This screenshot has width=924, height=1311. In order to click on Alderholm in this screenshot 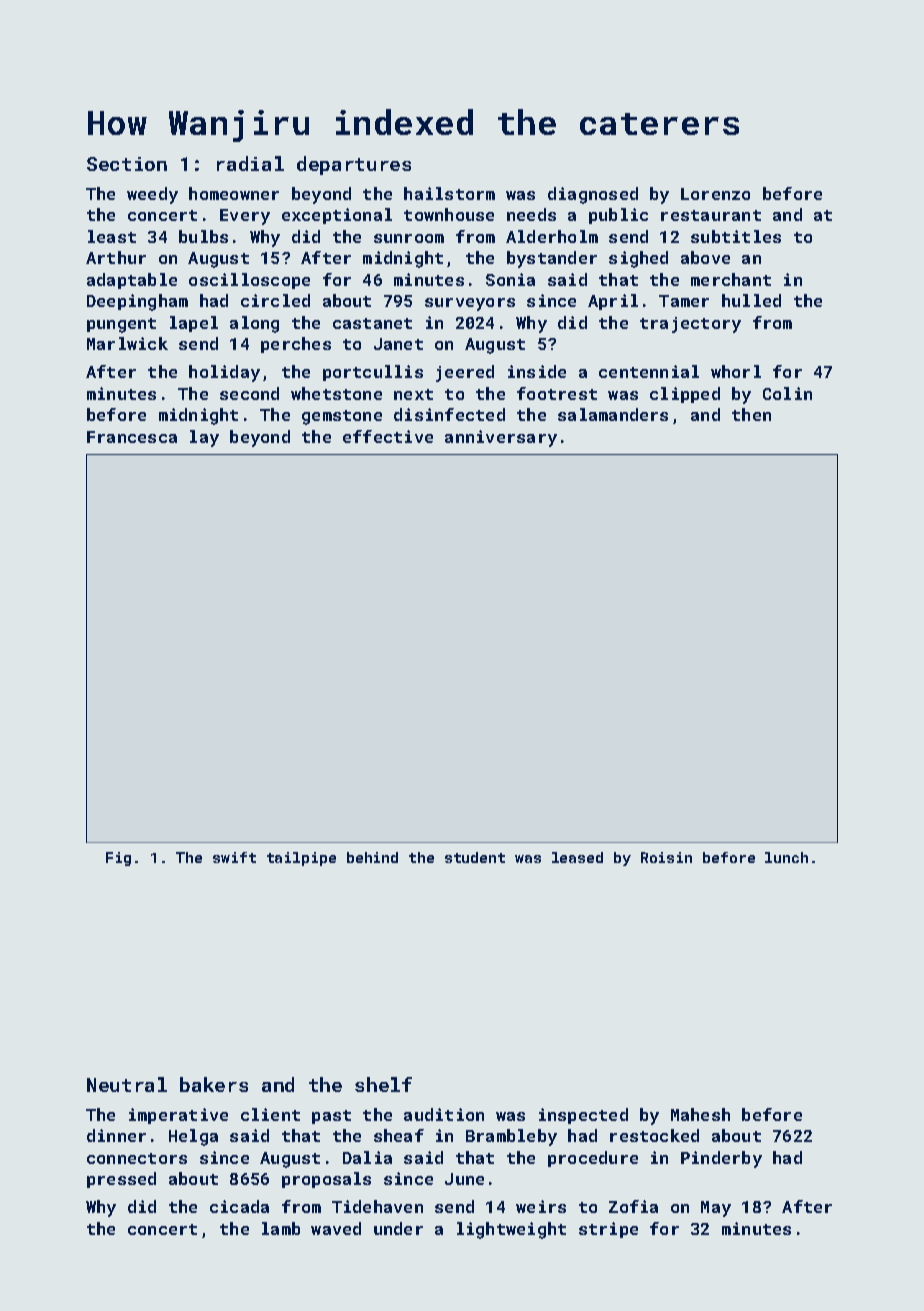, I will do `click(552, 236)`.
